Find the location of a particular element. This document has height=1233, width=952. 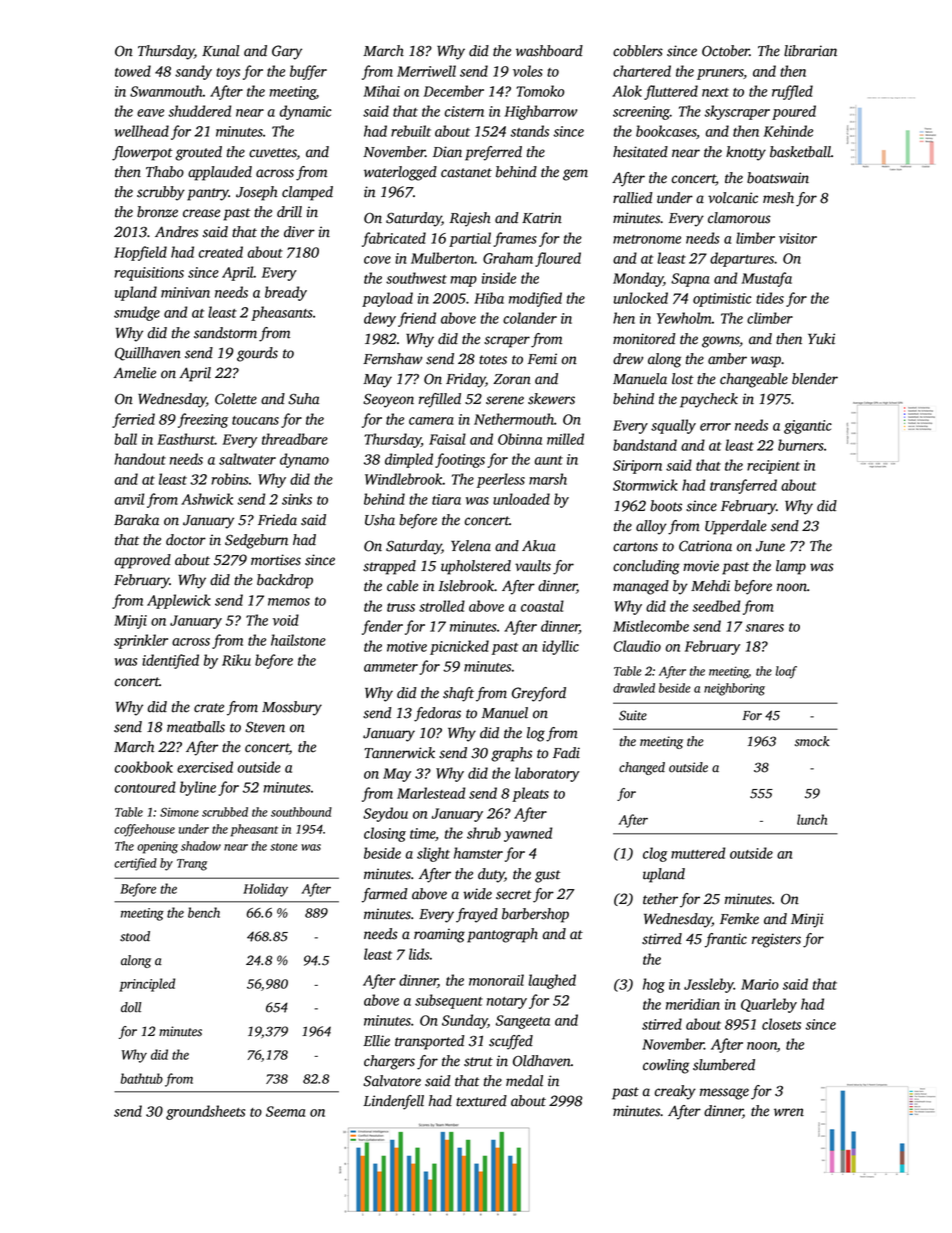

librarian is located at coordinates (810, 51).
